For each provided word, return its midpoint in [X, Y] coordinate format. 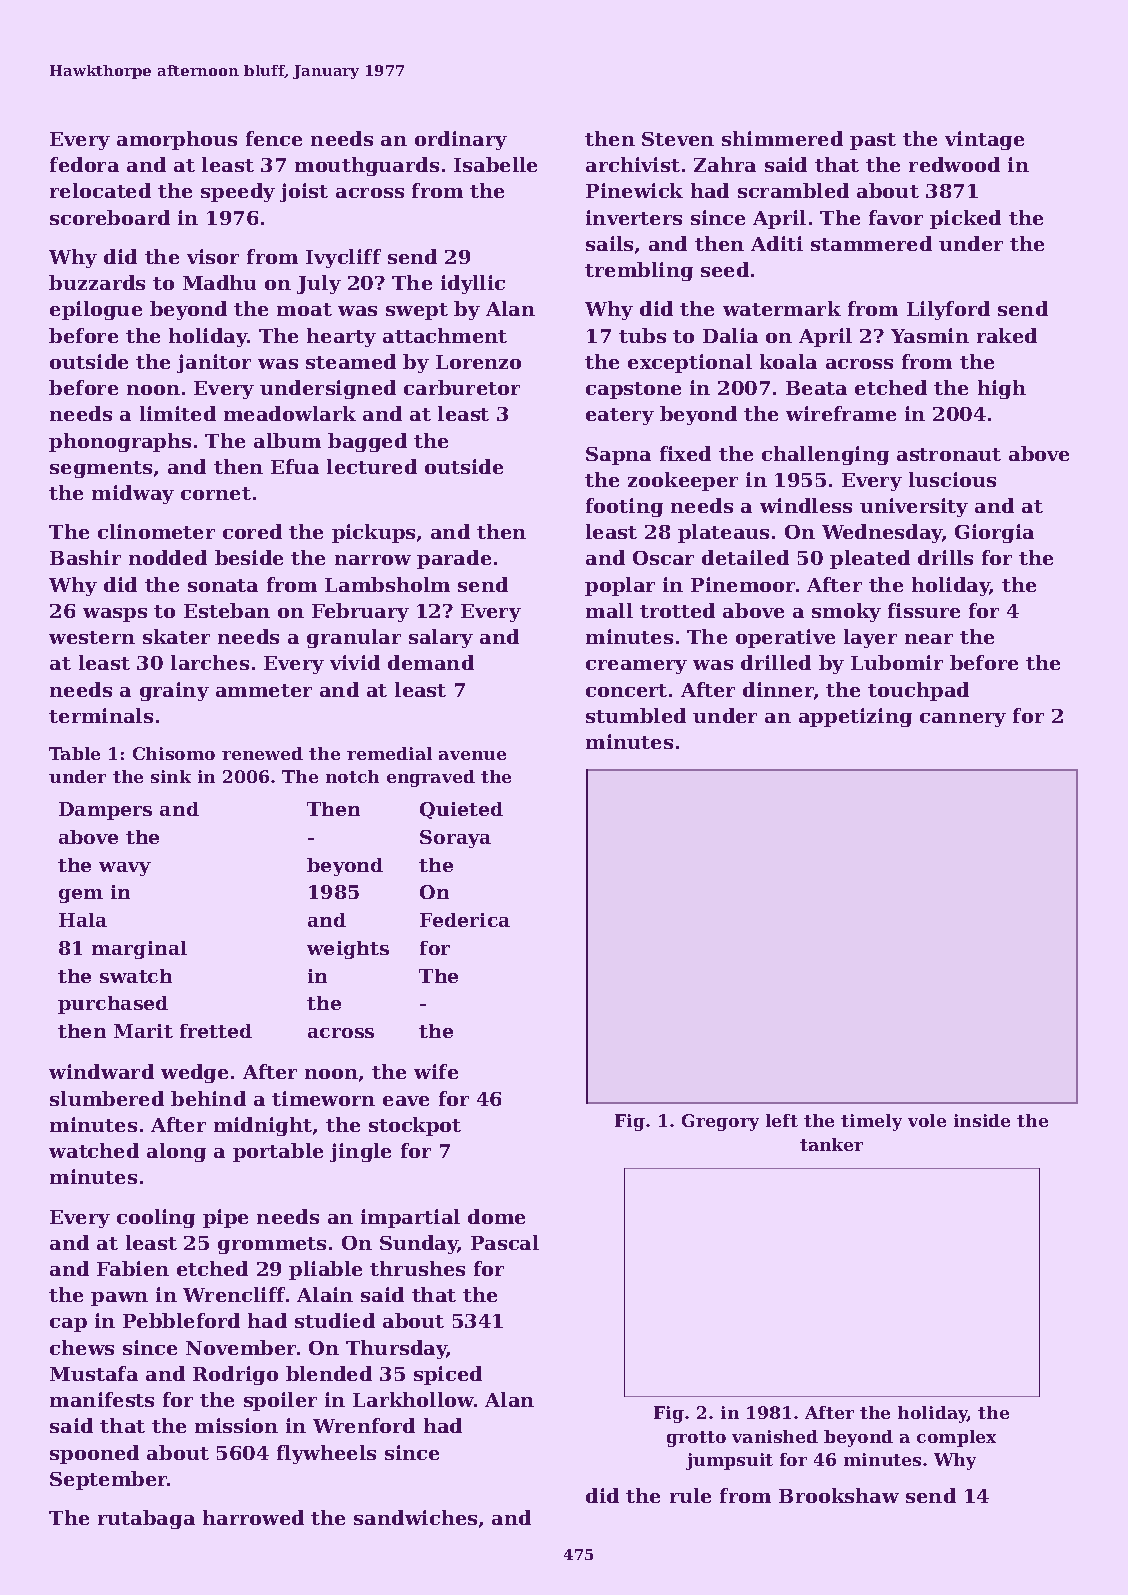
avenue [472, 755]
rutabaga [146, 1519]
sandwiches [415, 1517]
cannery [963, 720]
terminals [101, 715]
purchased [113, 1005]
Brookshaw [839, 1495]
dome [496, 1216]
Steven [678, 139]
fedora [84, 164]
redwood [954, 164]
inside [982, 1120]
